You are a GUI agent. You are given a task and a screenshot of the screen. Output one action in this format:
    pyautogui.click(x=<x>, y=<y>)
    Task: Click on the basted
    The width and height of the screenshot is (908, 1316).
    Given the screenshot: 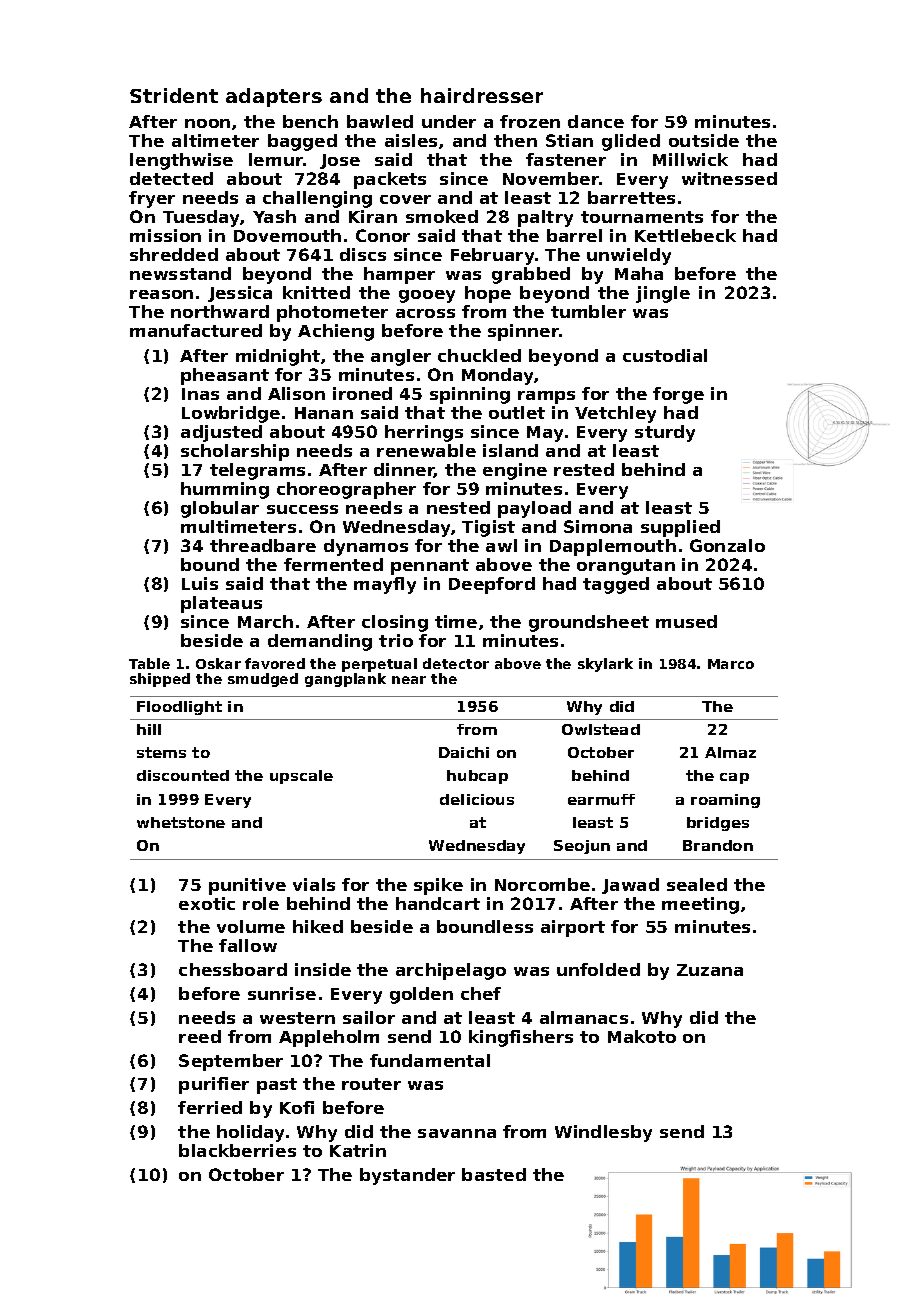 What is the action you would take?
    pyautogui.click(x=494, y=1174)
